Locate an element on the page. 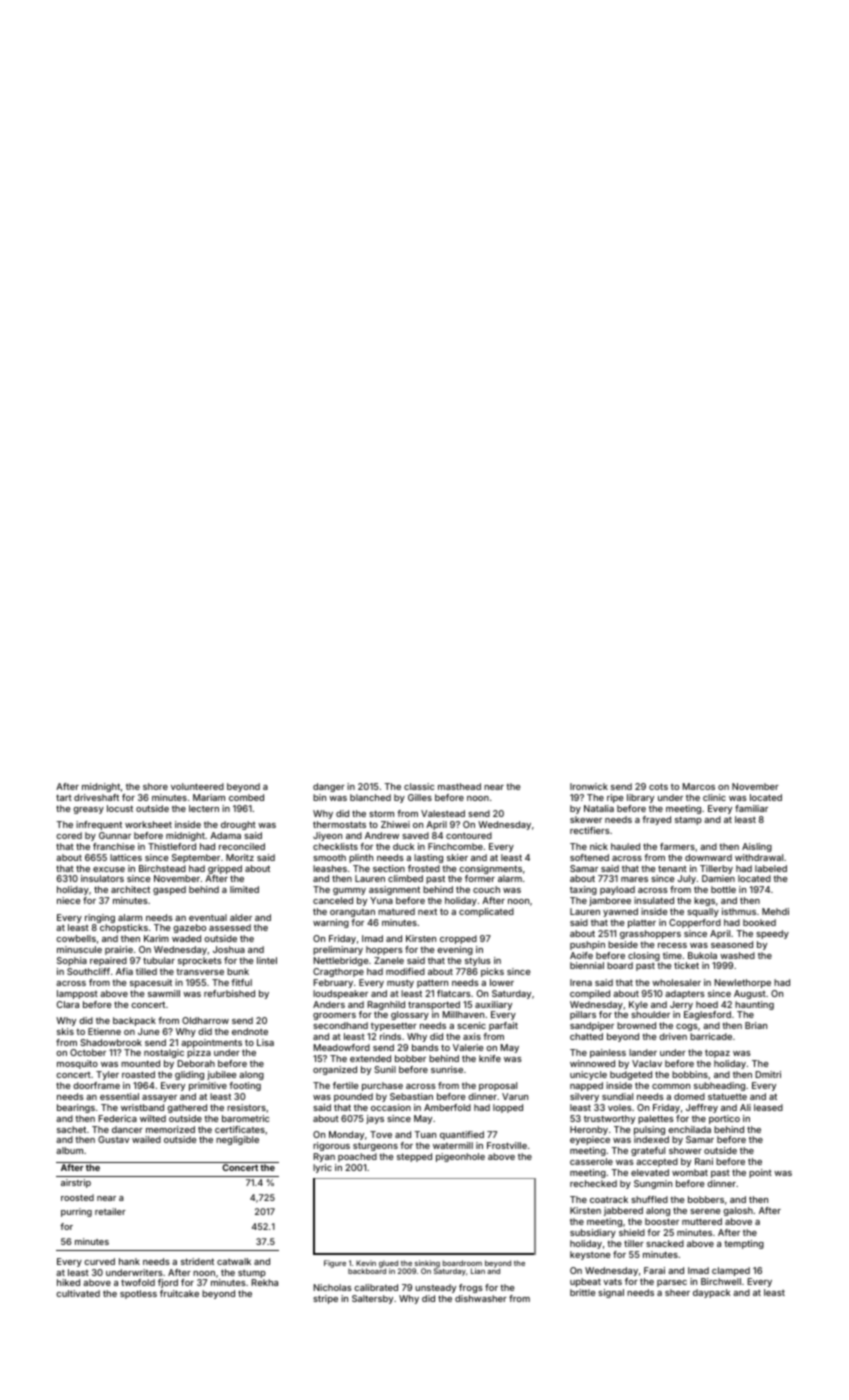  sawmill is located at coordinates (164, 993).
